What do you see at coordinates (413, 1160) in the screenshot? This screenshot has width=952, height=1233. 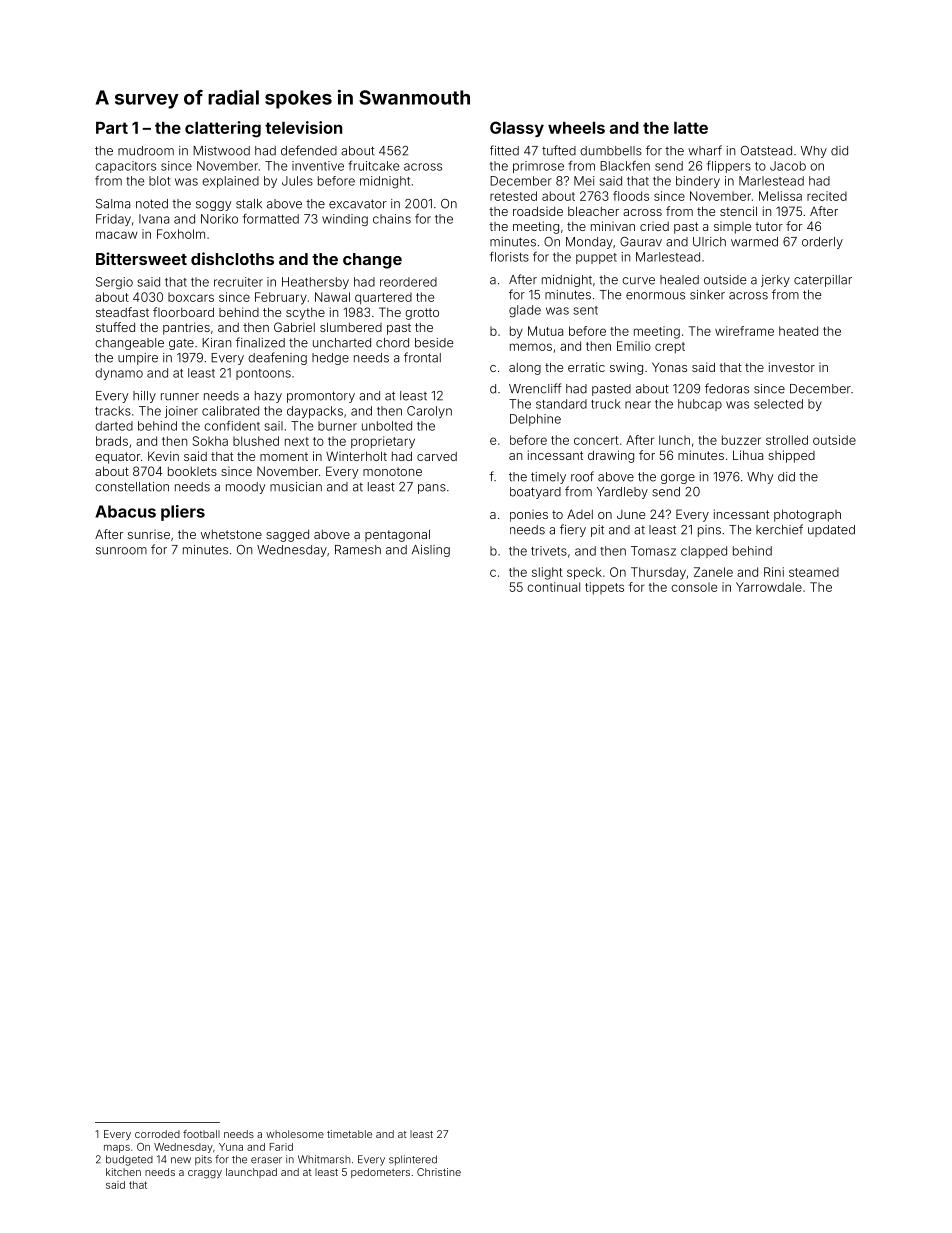 I see `splintered` at bounding box center [413, 1160].
